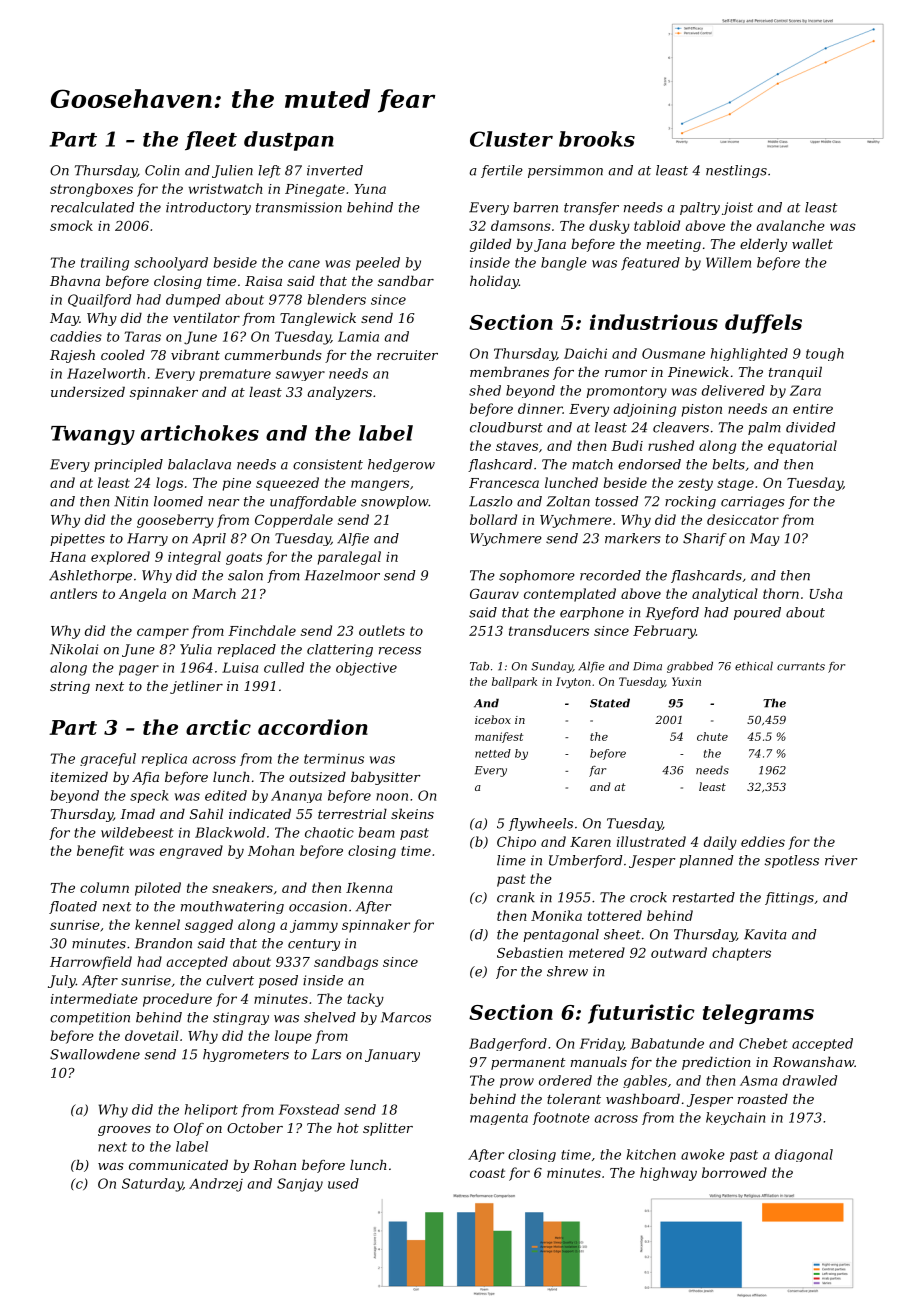 This screenshot has width=908, height=1316. What do you see at coordinates (511, 139) in the screenshot?
I see `Cluster` at bounding box center [511, 139].
